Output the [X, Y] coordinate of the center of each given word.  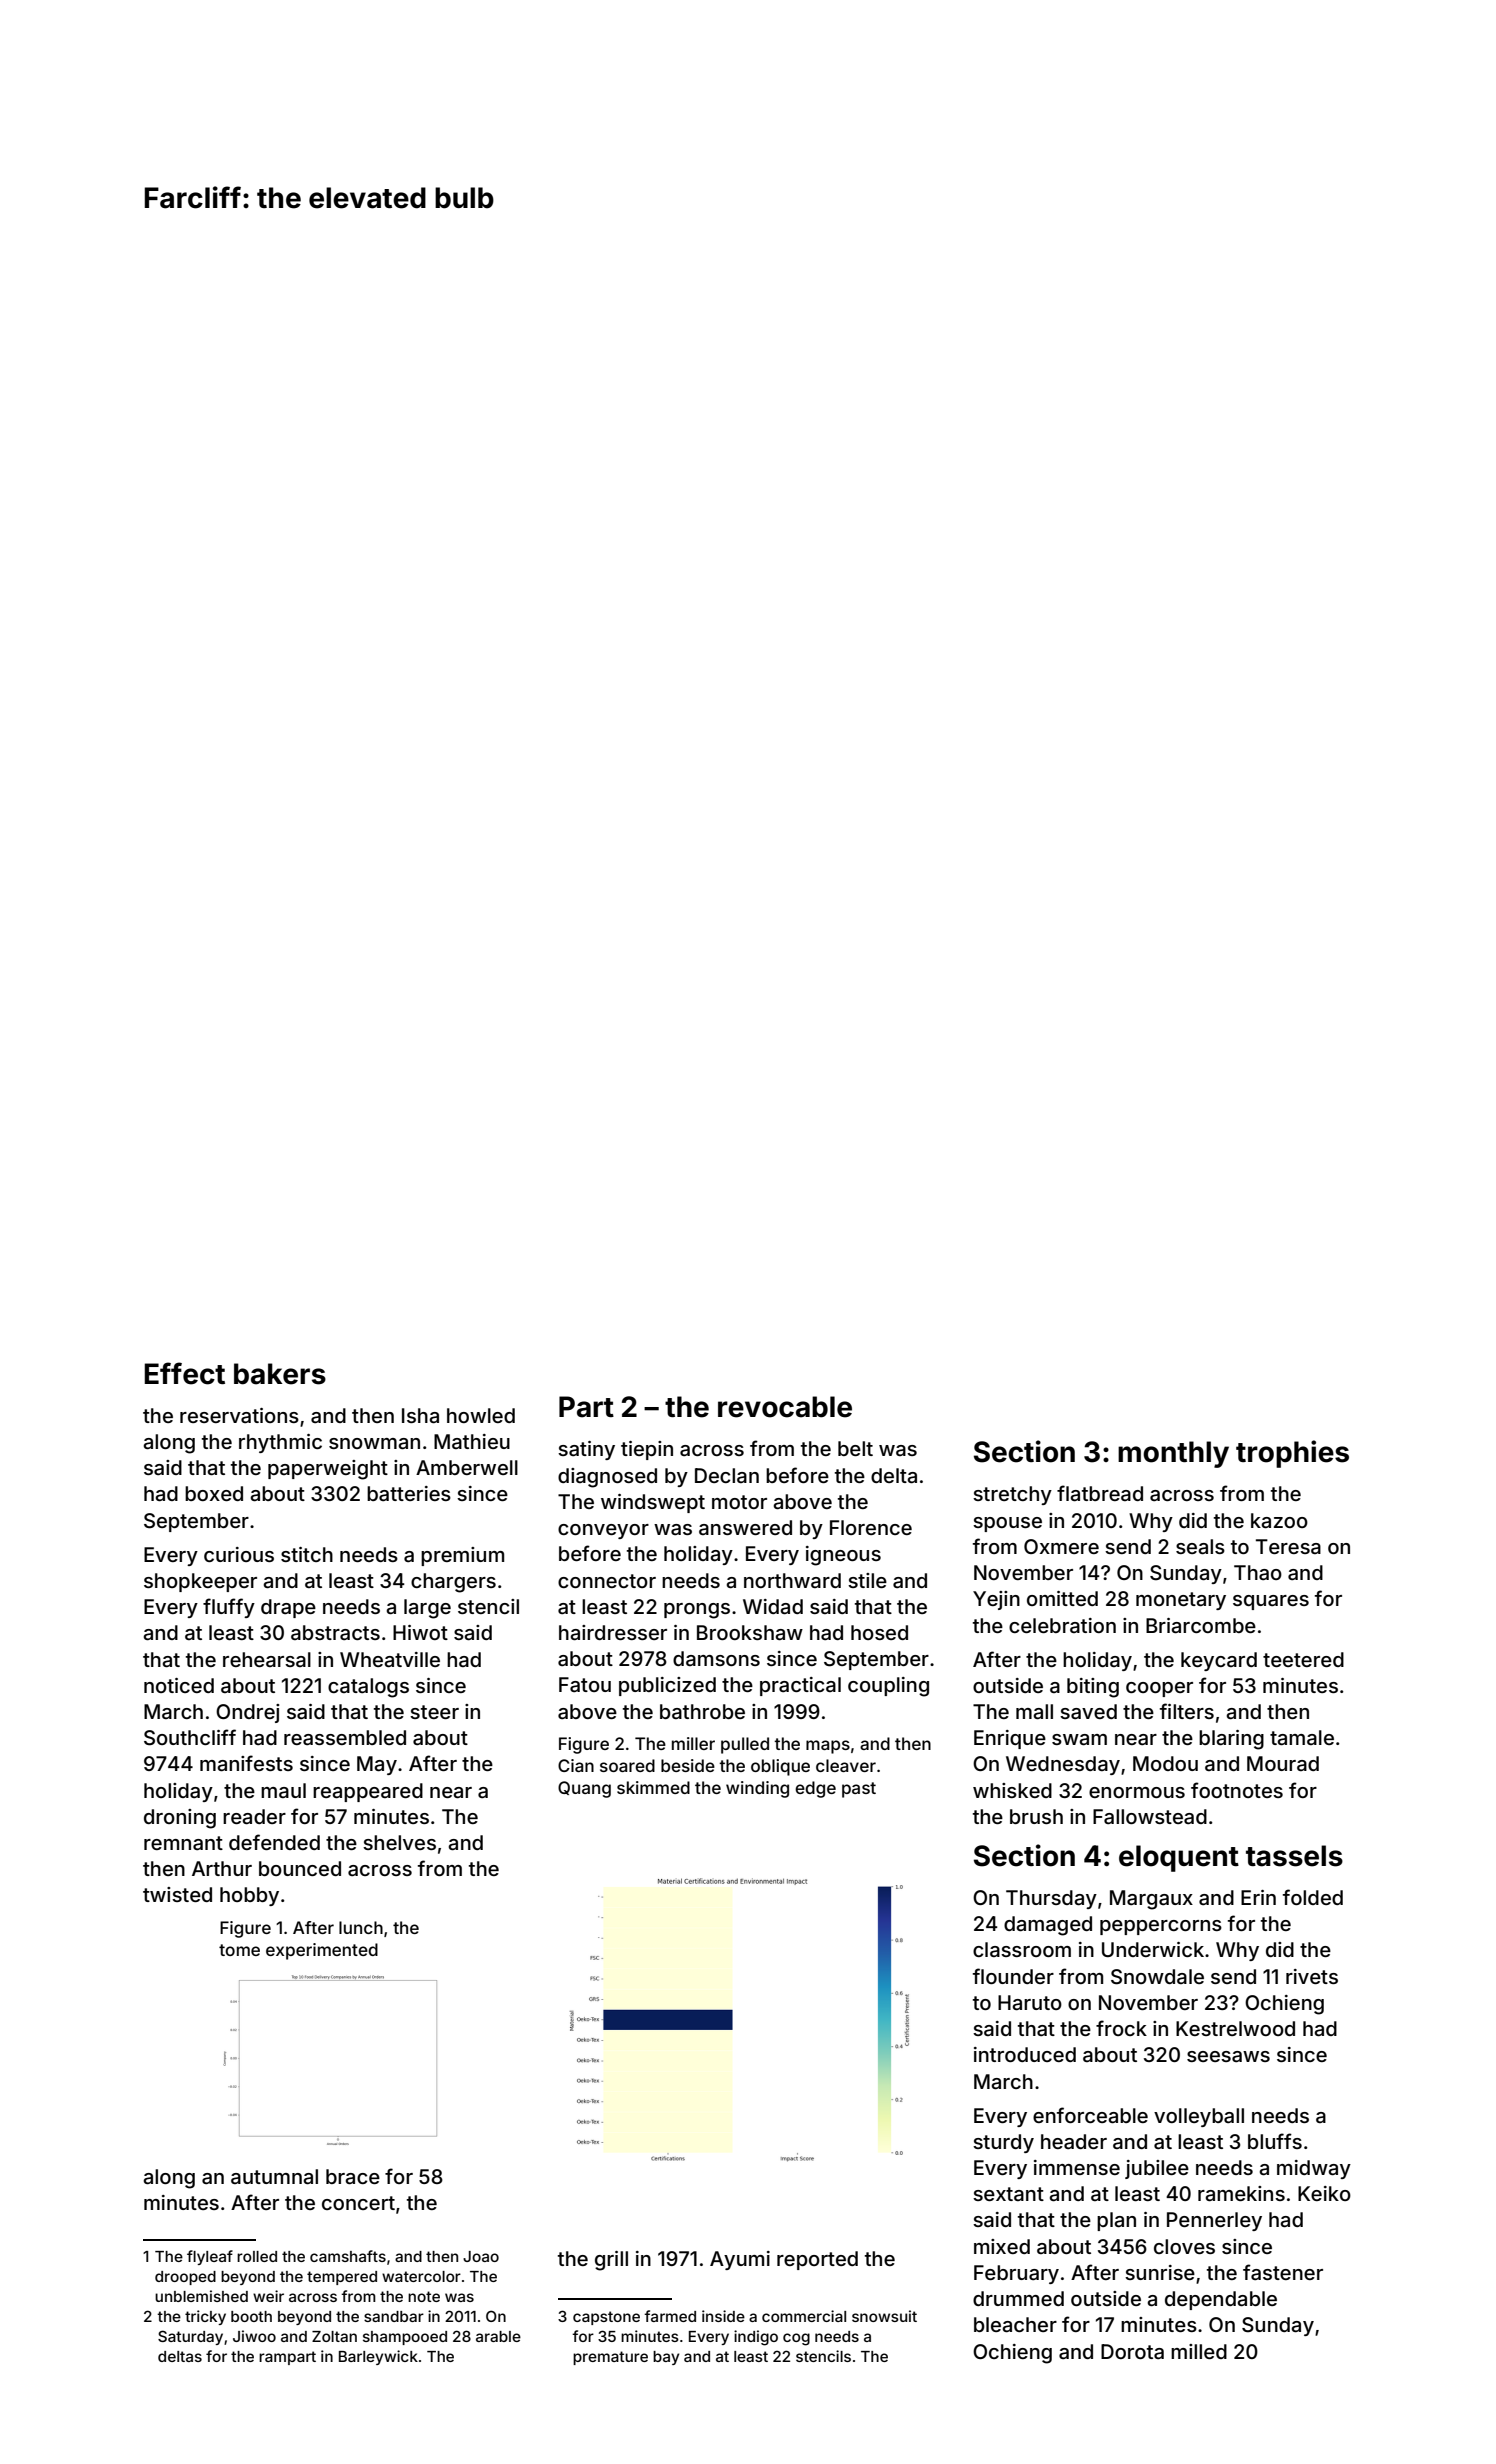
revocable [785, 1407]
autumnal [274, 2176]
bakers [280, 1374]
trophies [1292, 1454]
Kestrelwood [1235, 2028]
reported [817, 2260]
